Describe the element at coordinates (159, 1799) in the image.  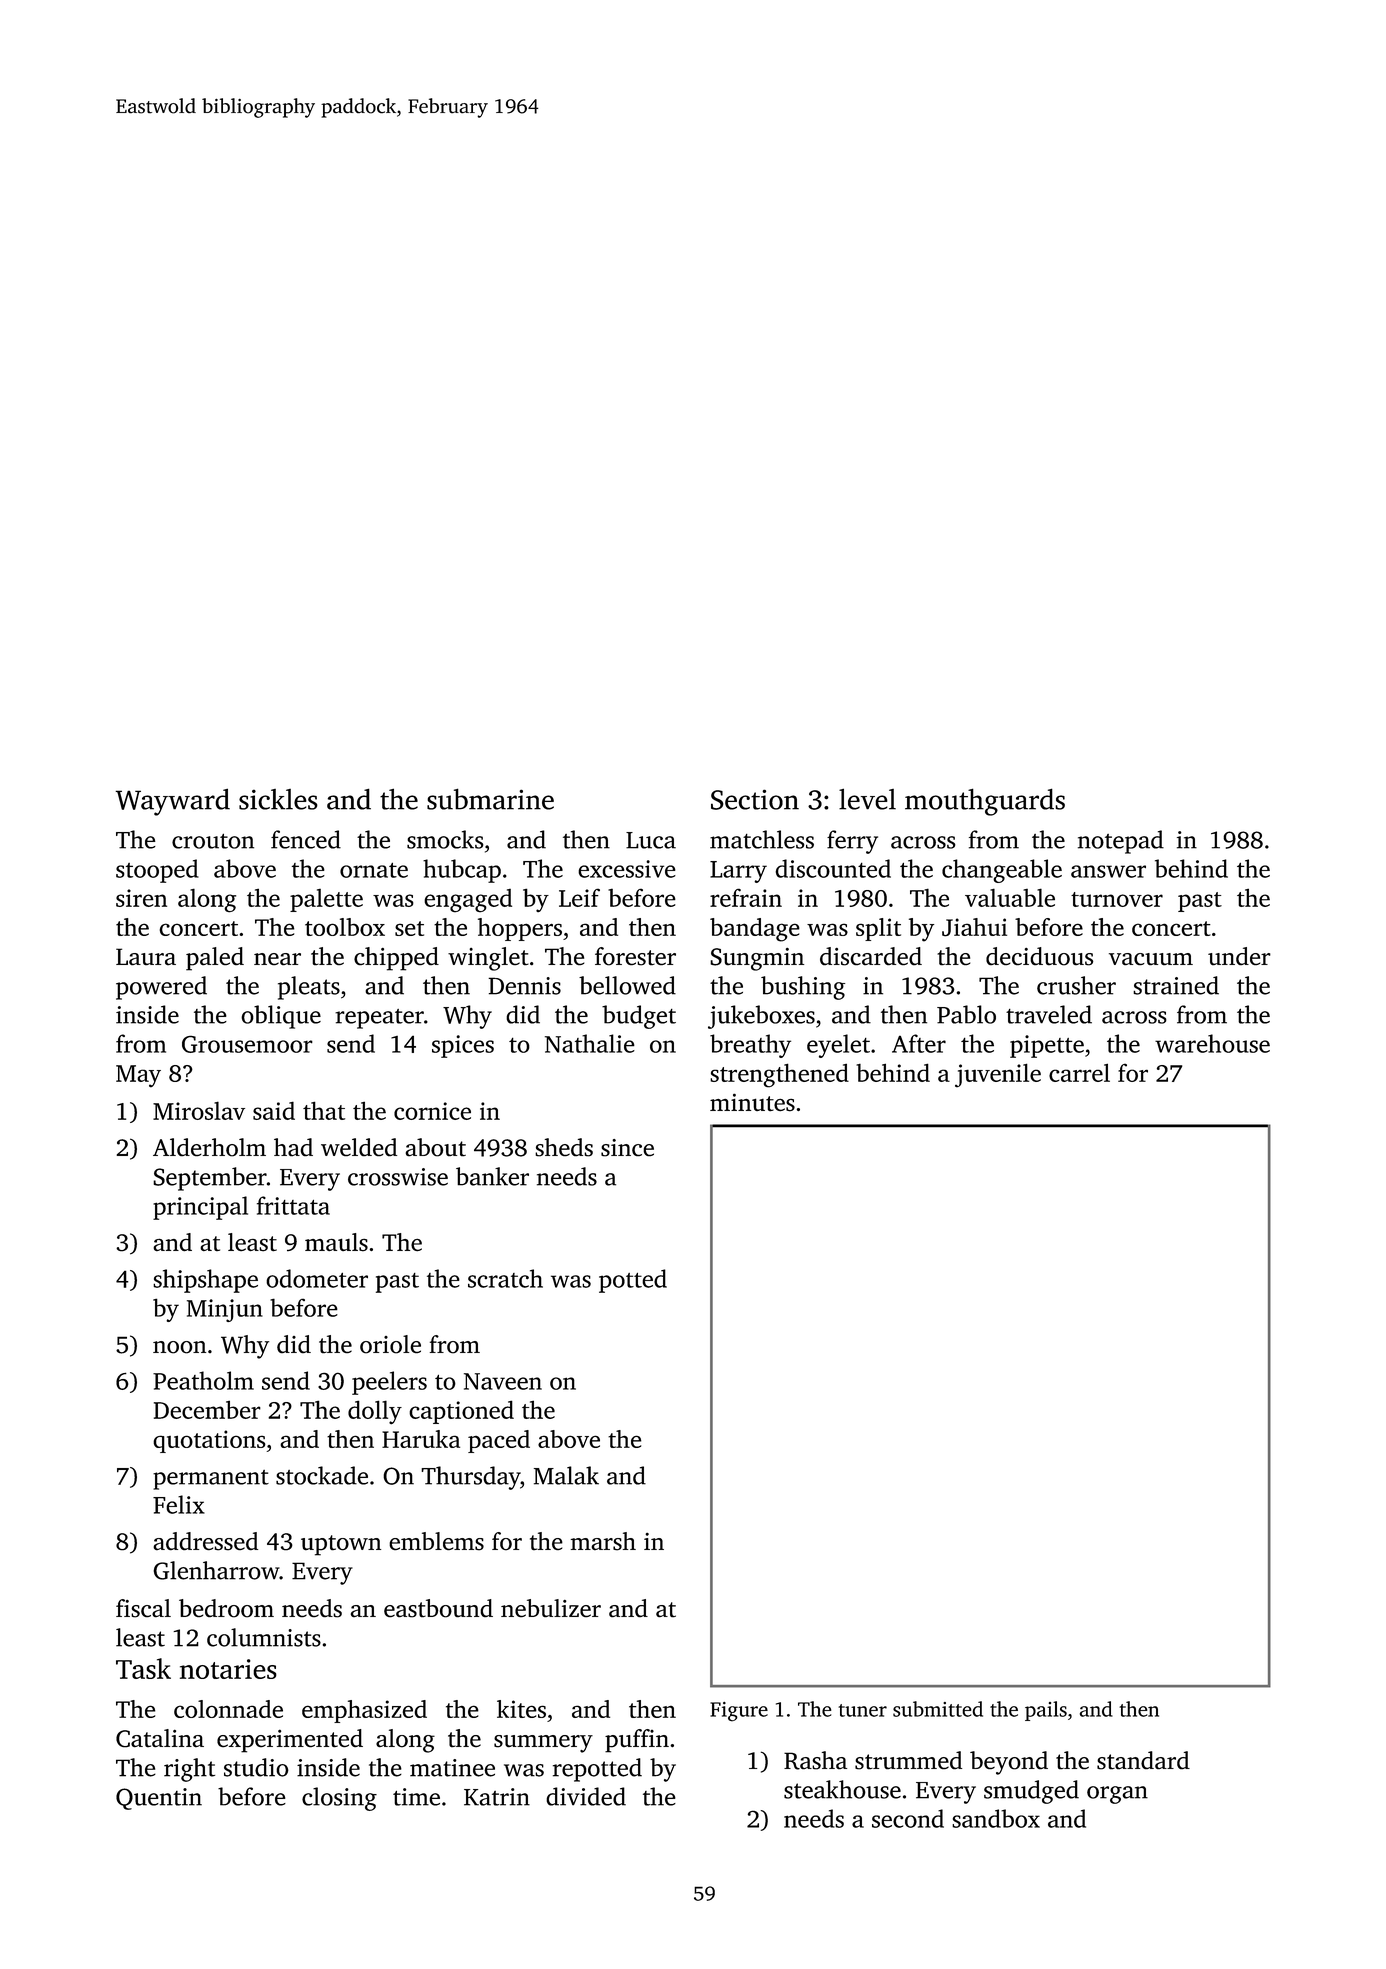
I see `Quentin` at that location.
